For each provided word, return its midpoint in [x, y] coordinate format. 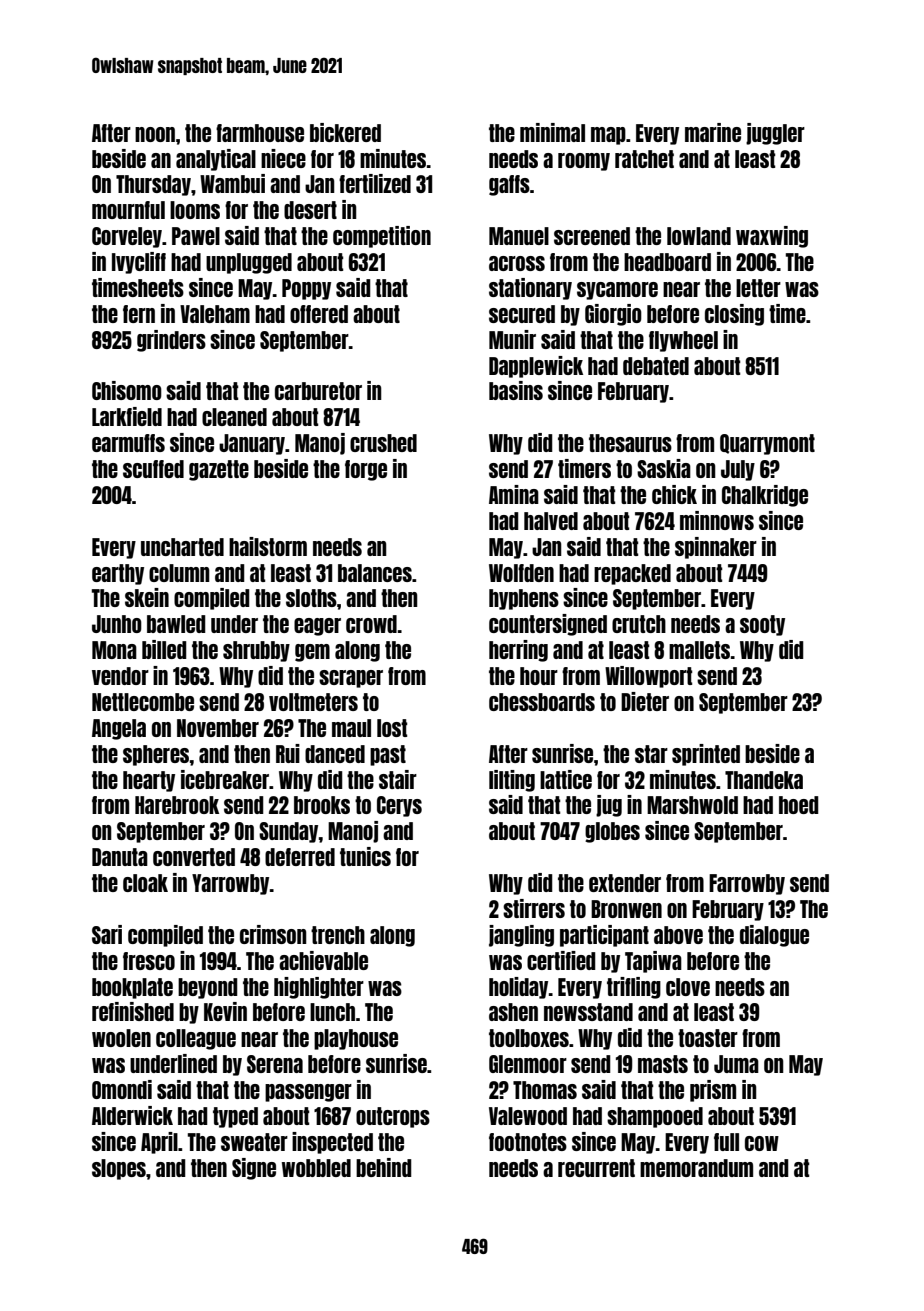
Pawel [196, 236]
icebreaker [225, 779]
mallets [699, 650]
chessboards [542, 702]
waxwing [772, 237]
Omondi [122, 1089]
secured [522, 314]
